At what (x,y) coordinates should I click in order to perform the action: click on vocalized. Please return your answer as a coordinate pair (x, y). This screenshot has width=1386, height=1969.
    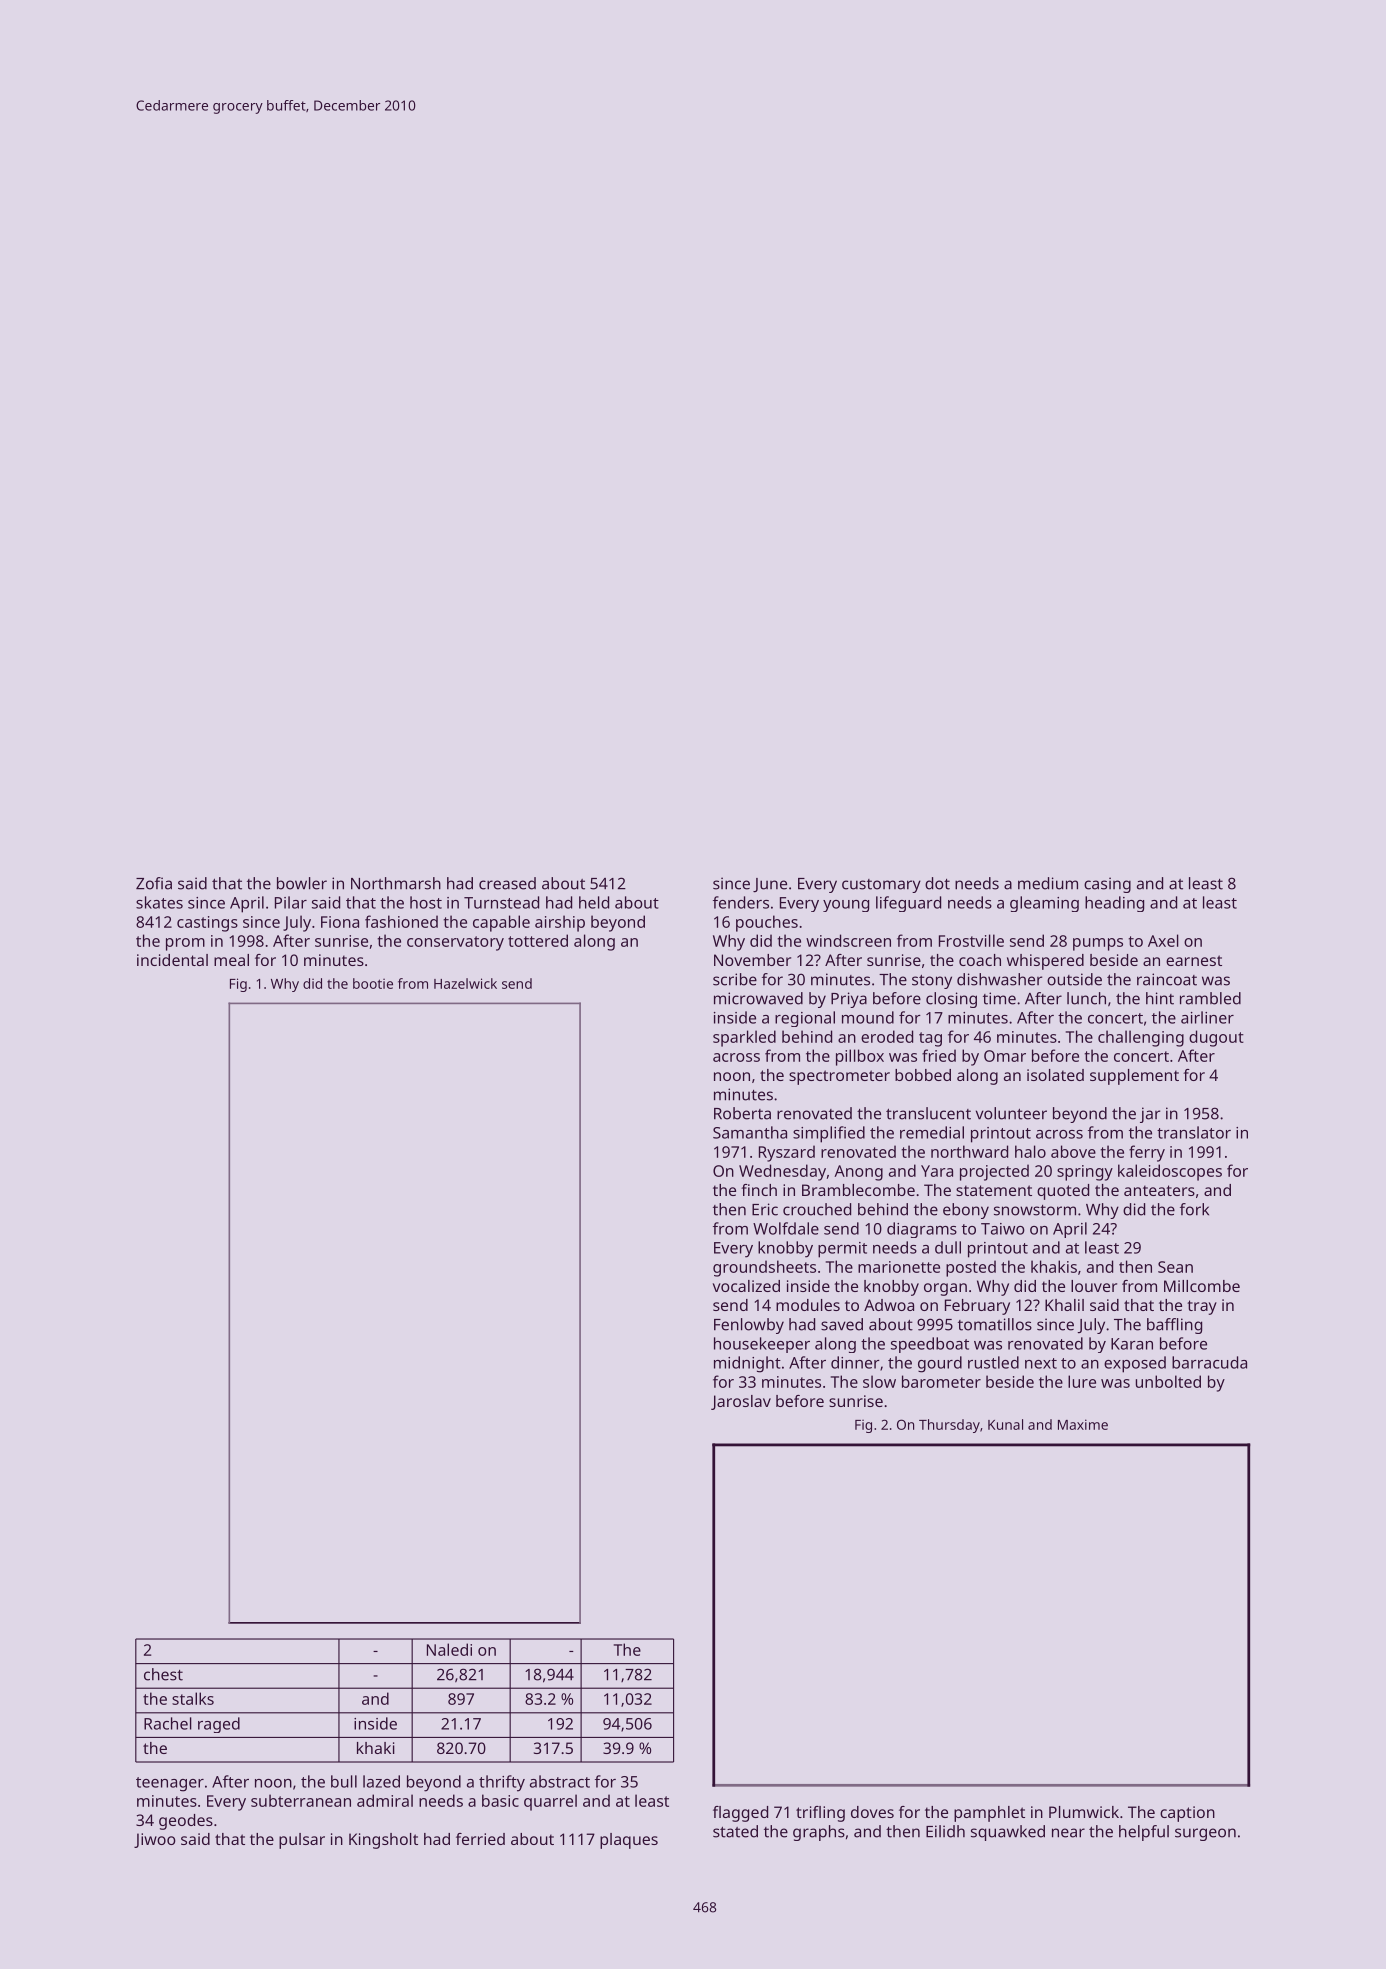
    Looking at the image, I should click on (746, 1286).
